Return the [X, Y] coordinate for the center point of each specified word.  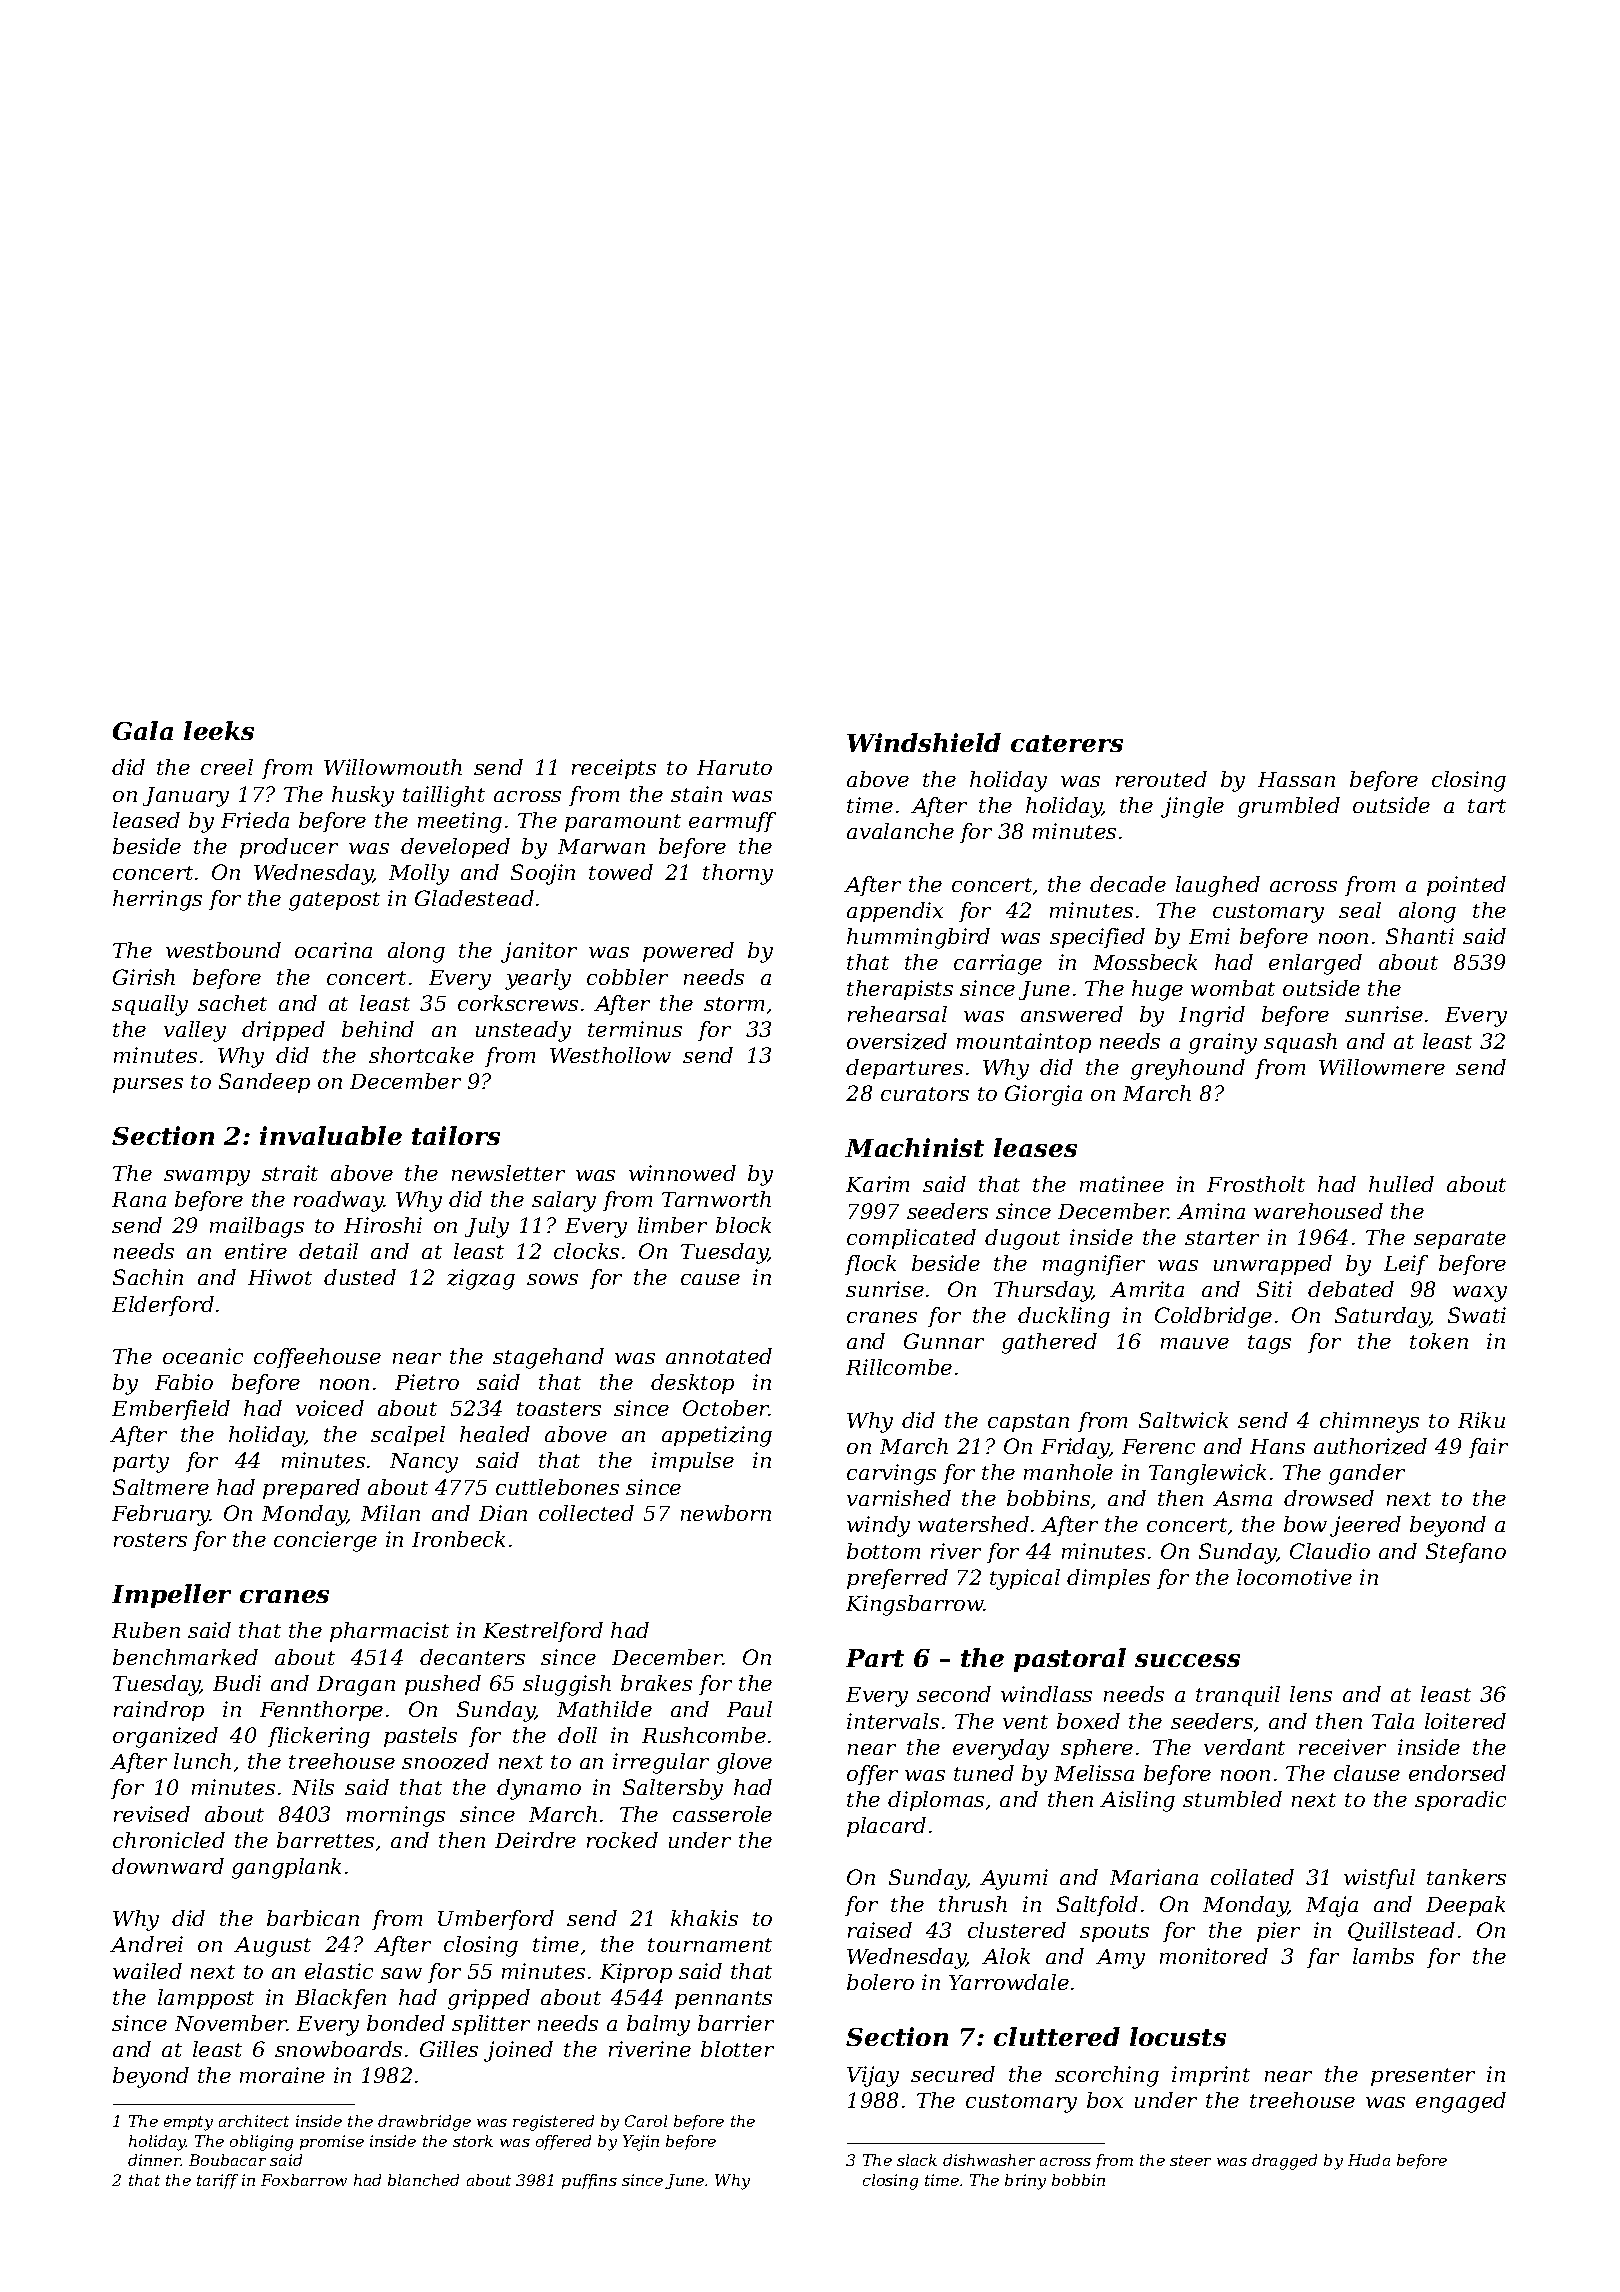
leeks [219, 730]
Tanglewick [1207, 1474]
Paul [749, 1709]
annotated [719, 1356]
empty [188, 2123]
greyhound [1188, 1069]
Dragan [356, 1686]
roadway [339, 1201]
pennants [723, 2000]
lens [1311, 1694]
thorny [738, 874]
